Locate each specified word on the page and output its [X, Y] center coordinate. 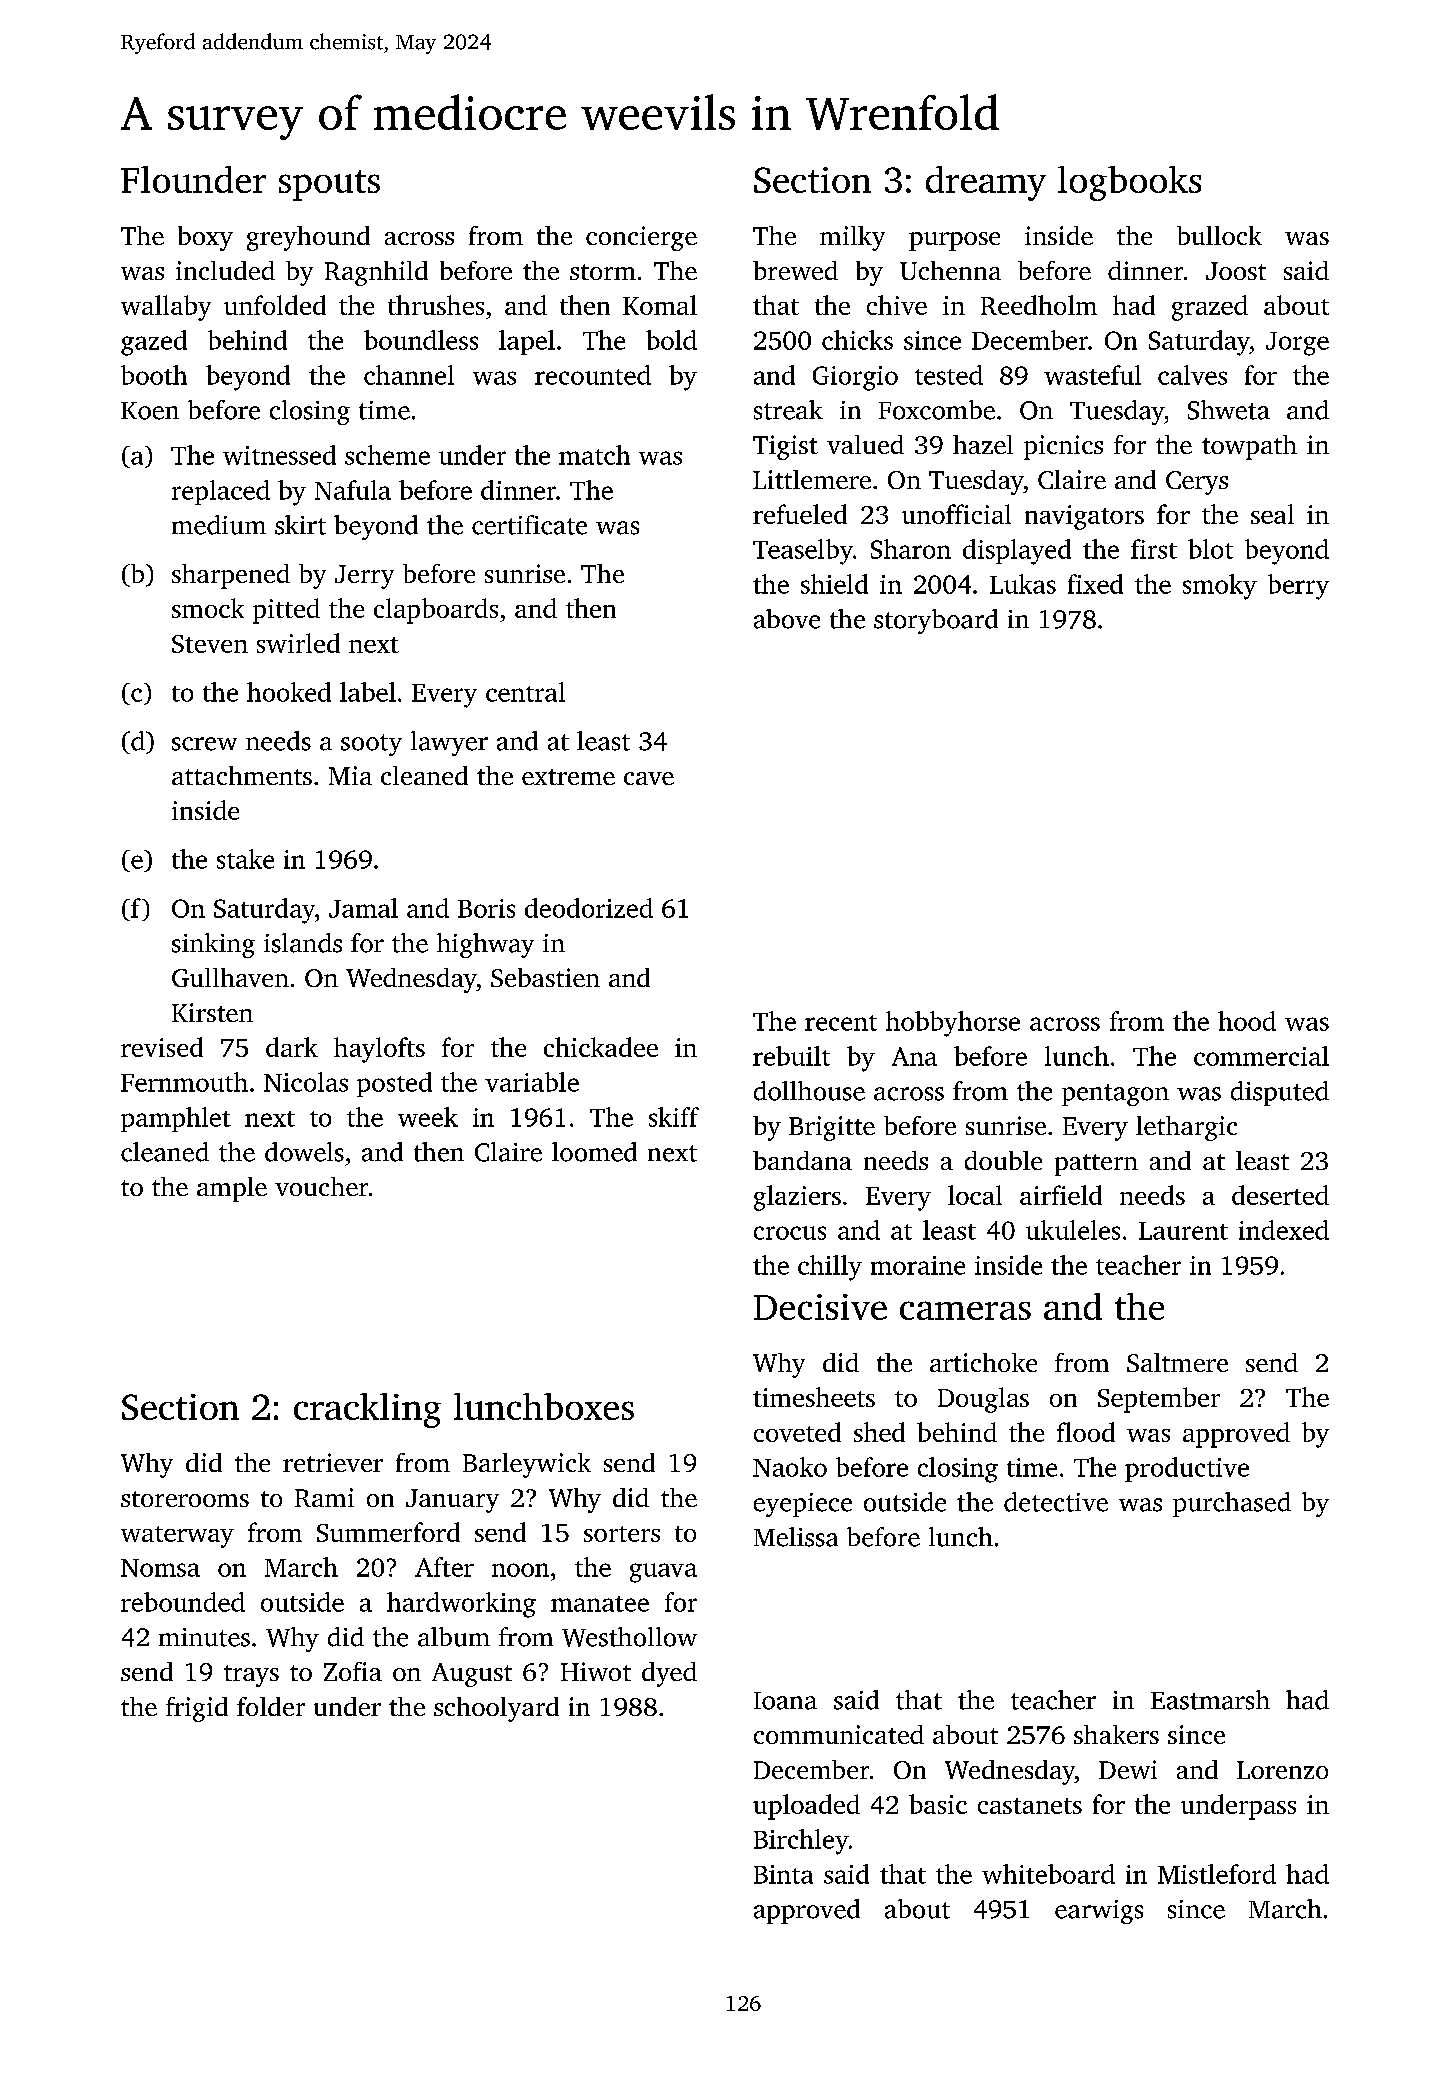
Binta [783, 1874]
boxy [205, 238]
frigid [197, 1709]
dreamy [986, 183]
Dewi [1128, 1769]
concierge [641, 238]
